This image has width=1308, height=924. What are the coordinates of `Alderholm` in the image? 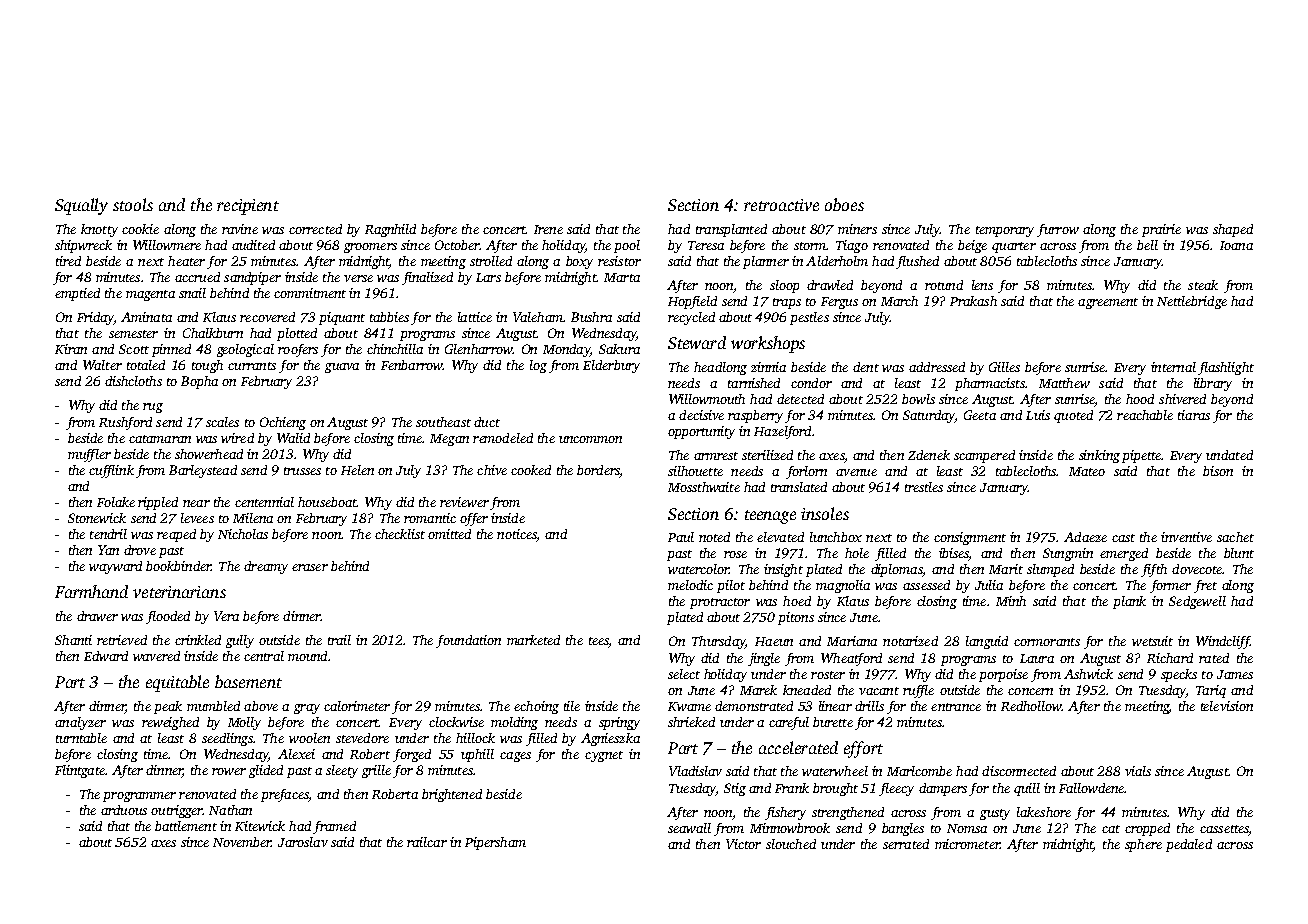 It's located at (837, 261).
